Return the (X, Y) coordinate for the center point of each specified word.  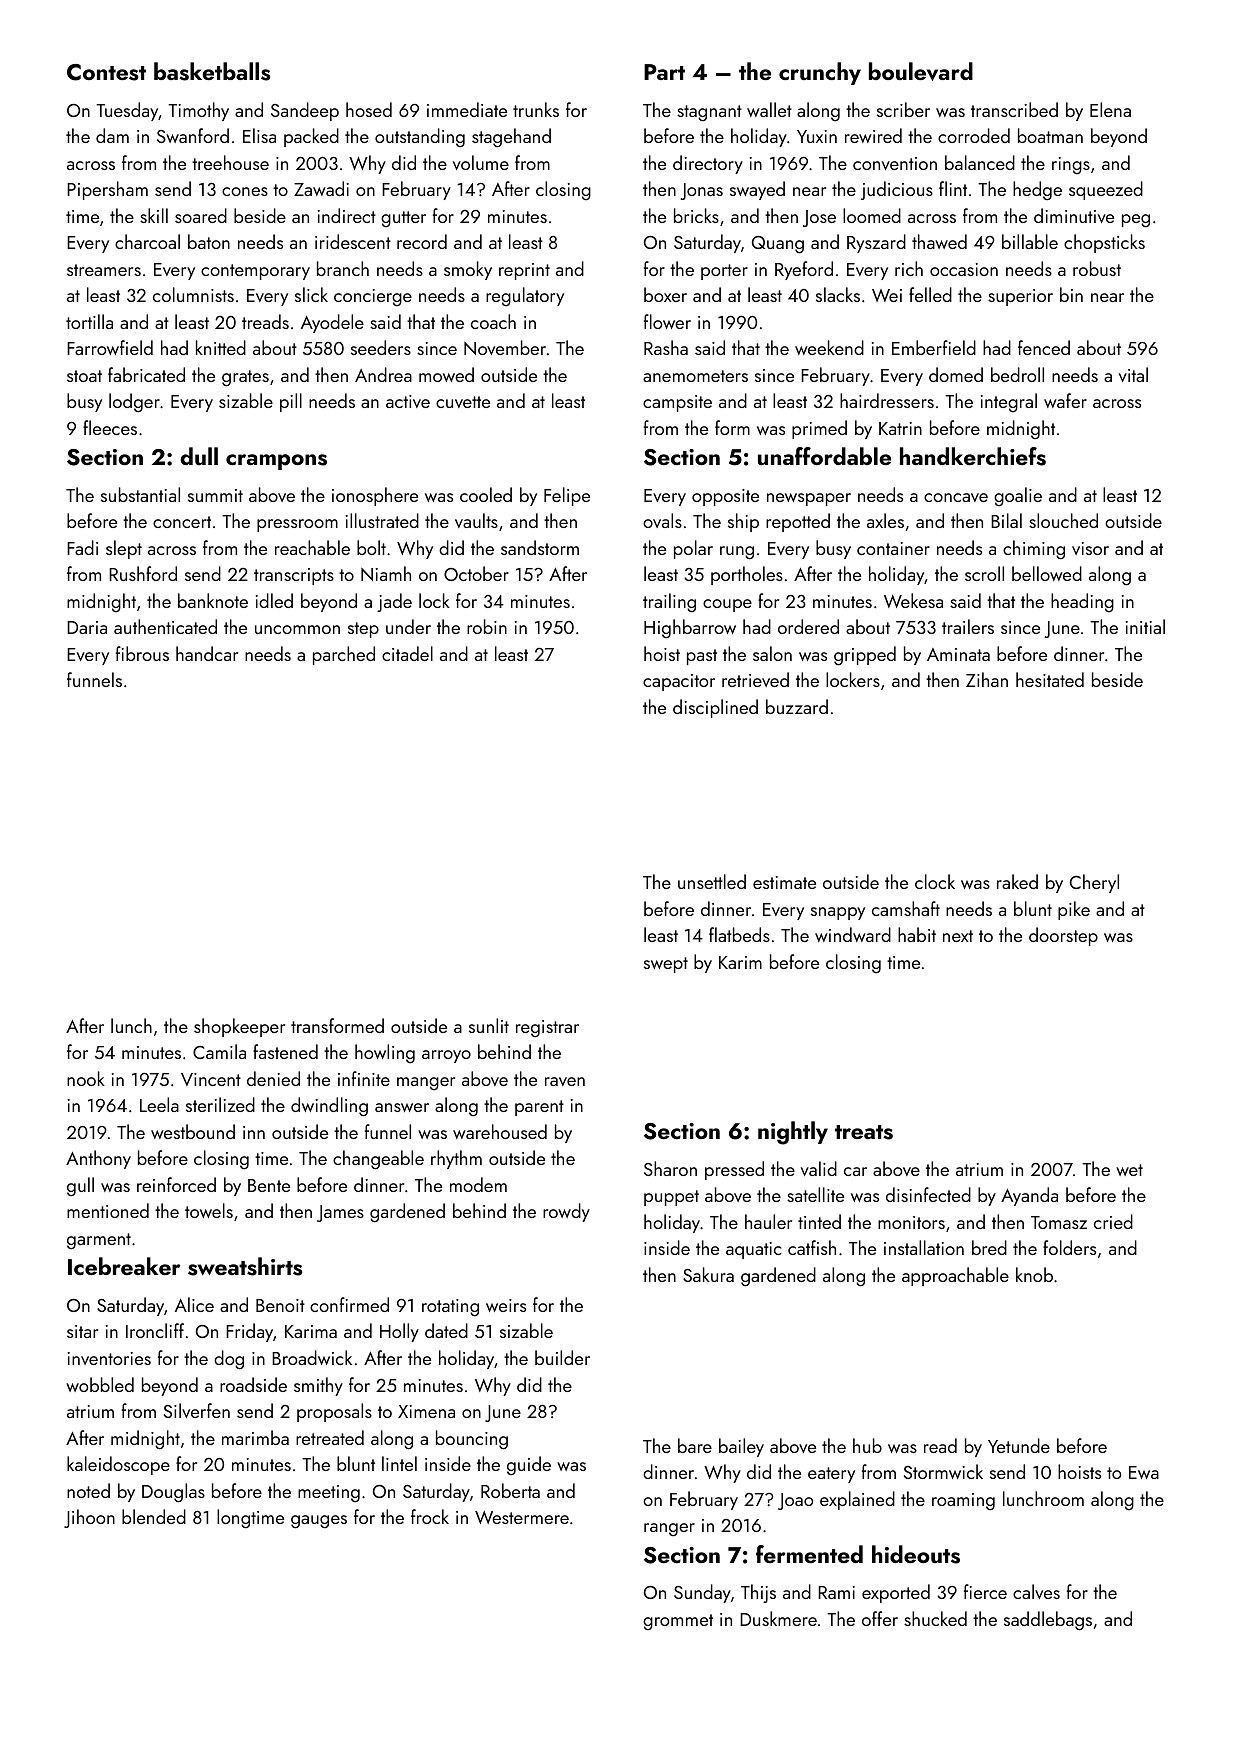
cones (245, 191)
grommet (678, 1622)
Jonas (702, 191)
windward (853, 934)
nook (86, 1078)
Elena (1110, 109)
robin (487, 626)
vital (1133, 374)
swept (666, 965)
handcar (207, 653)
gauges (319, 1522)
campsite (677, 403)
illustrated (382, 520)
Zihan (987, 679)
